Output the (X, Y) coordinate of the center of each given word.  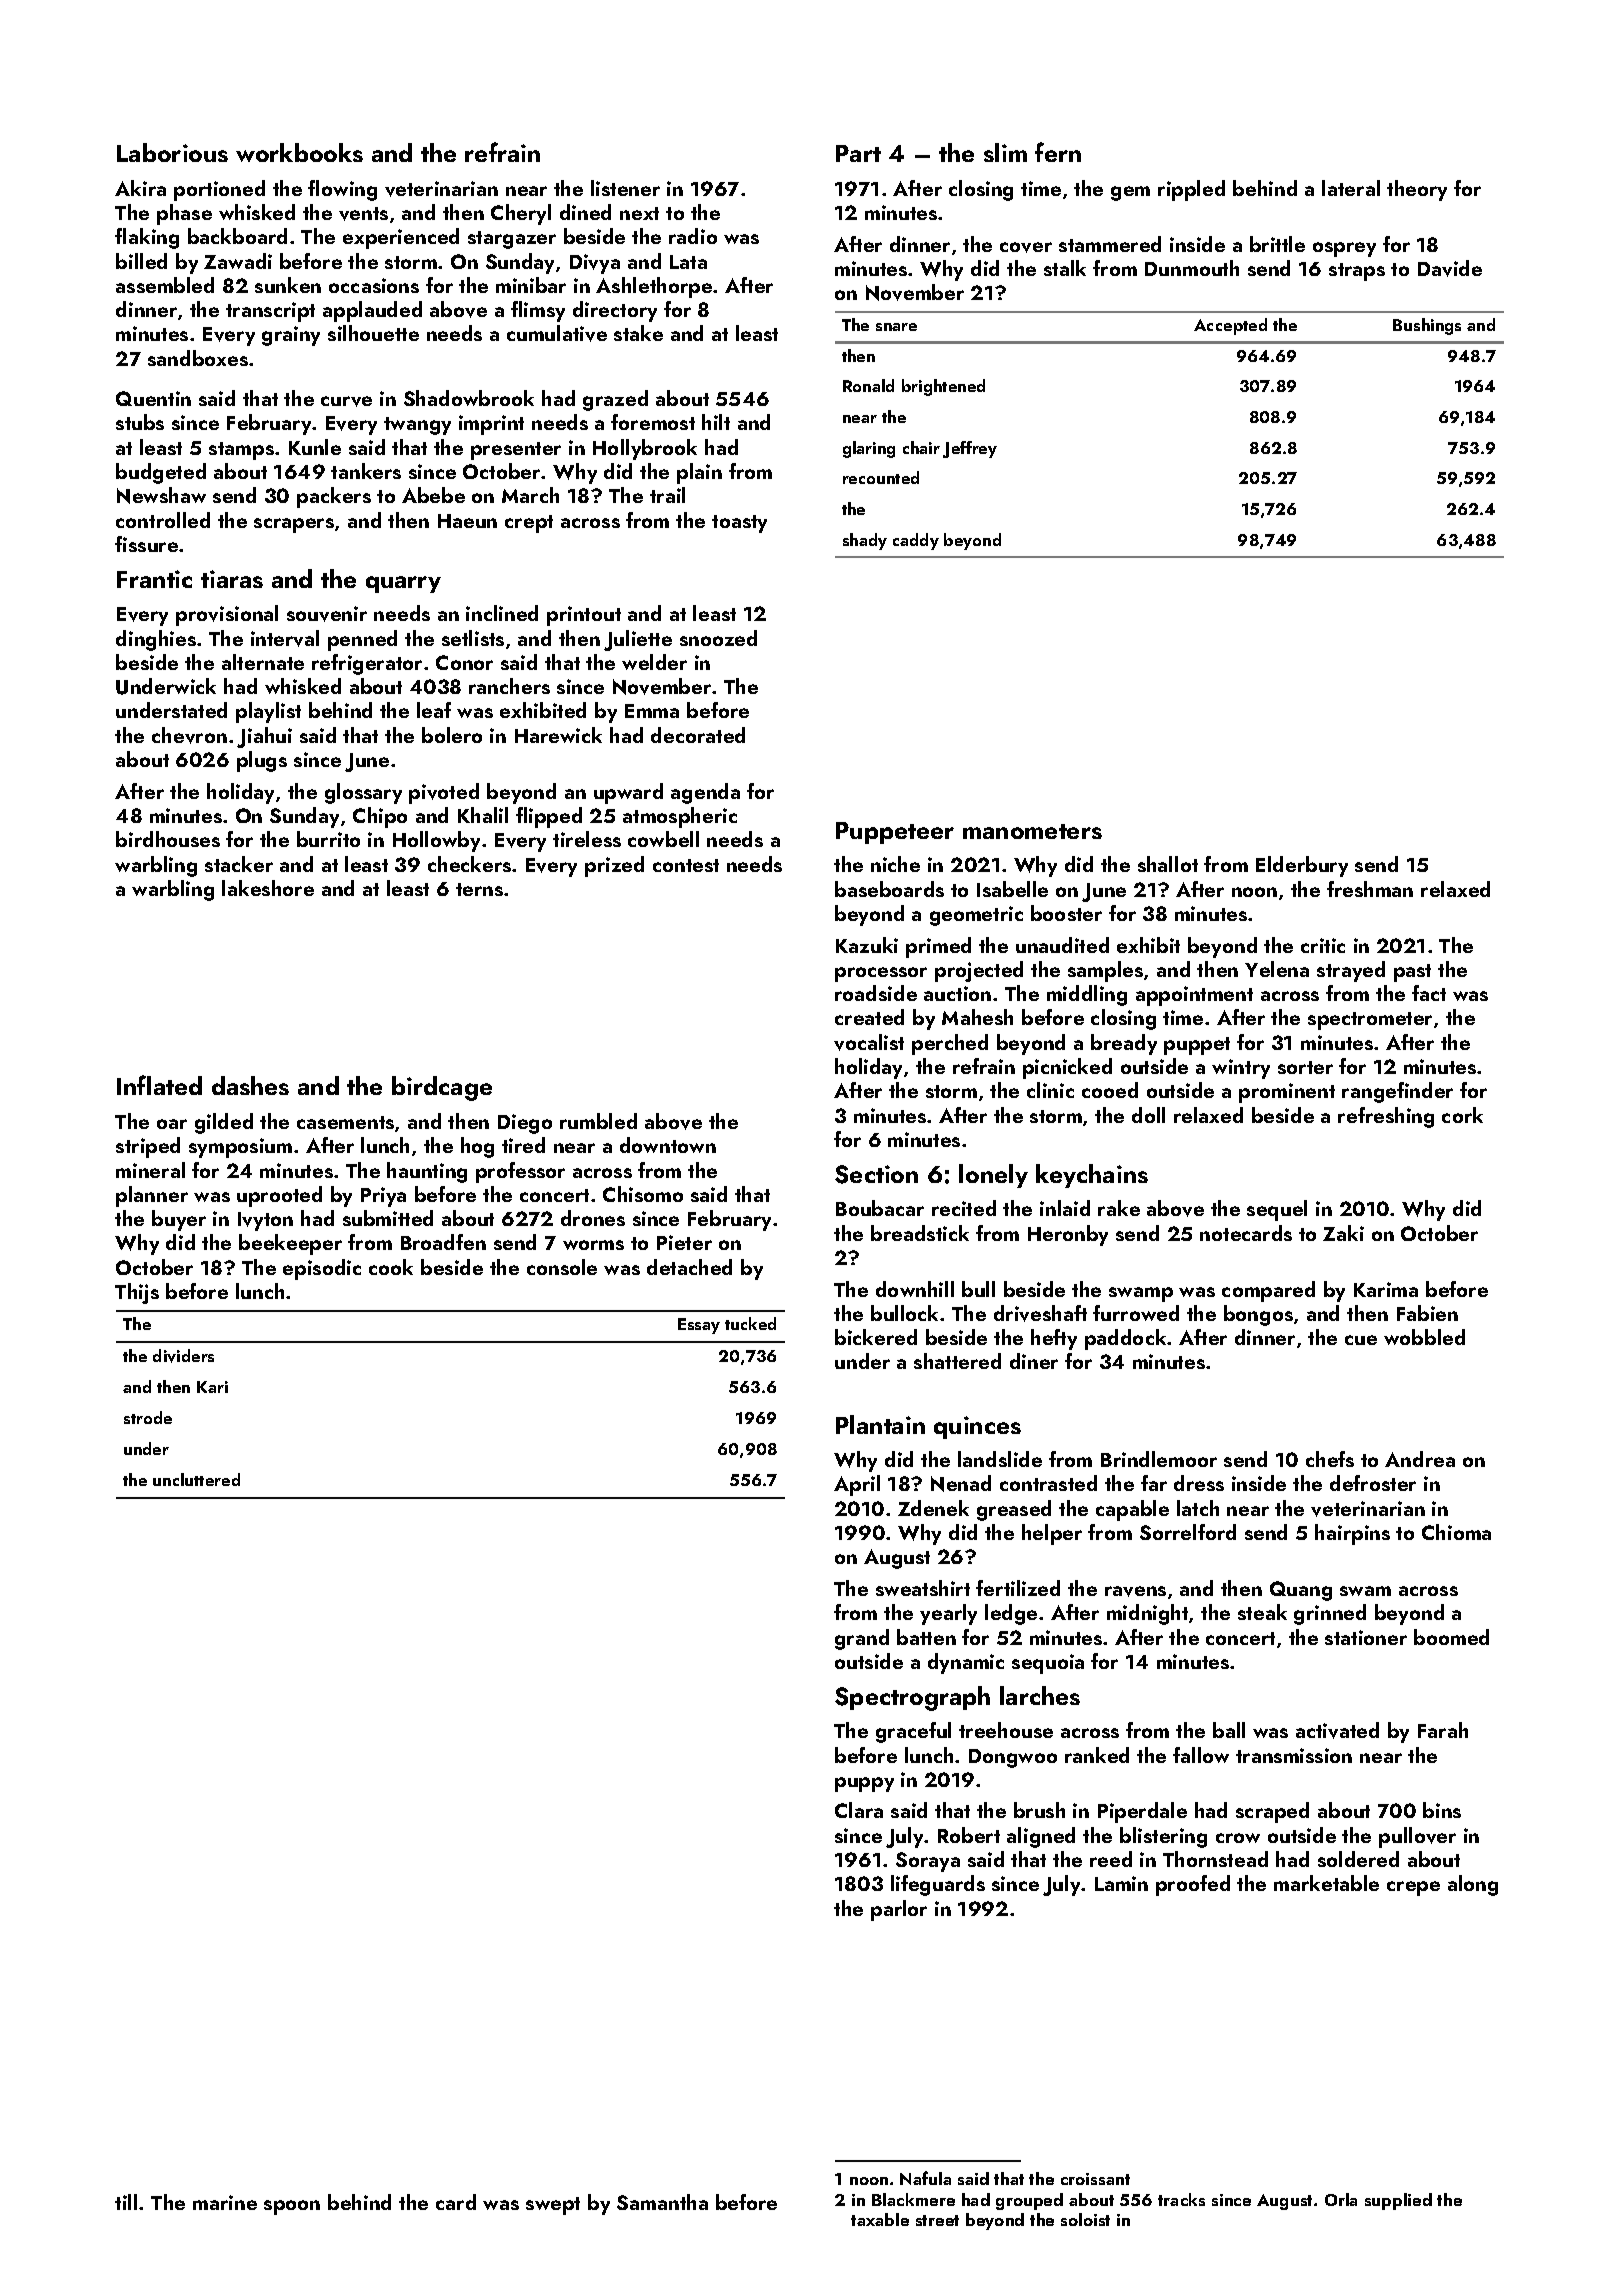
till (126, 2202)
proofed (1193, 1885)
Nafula (925, 2178)
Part (858, 153)
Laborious (172, 152)
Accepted (1230, 326)
